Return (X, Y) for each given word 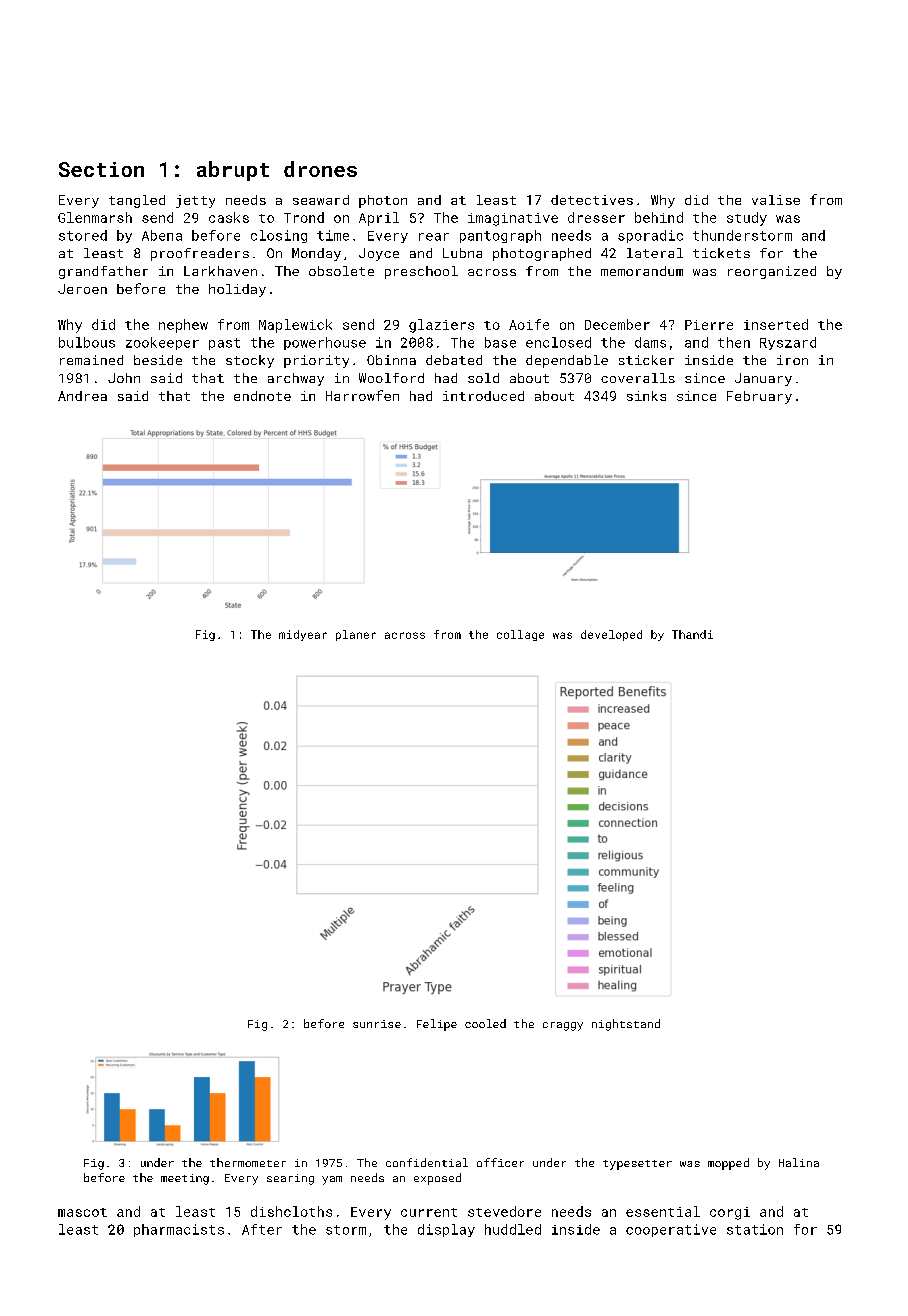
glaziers (441, 326)
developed (611, 635)
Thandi (692, 634)
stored (83, 235)
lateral (655, 253)
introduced (483, 396)
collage (520, 635)
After (262, 1229)
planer (356, 635)
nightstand (626, 1025)
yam (332, 1180)
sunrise (377, 1024)
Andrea (82, 396)
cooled (485, 1023)
